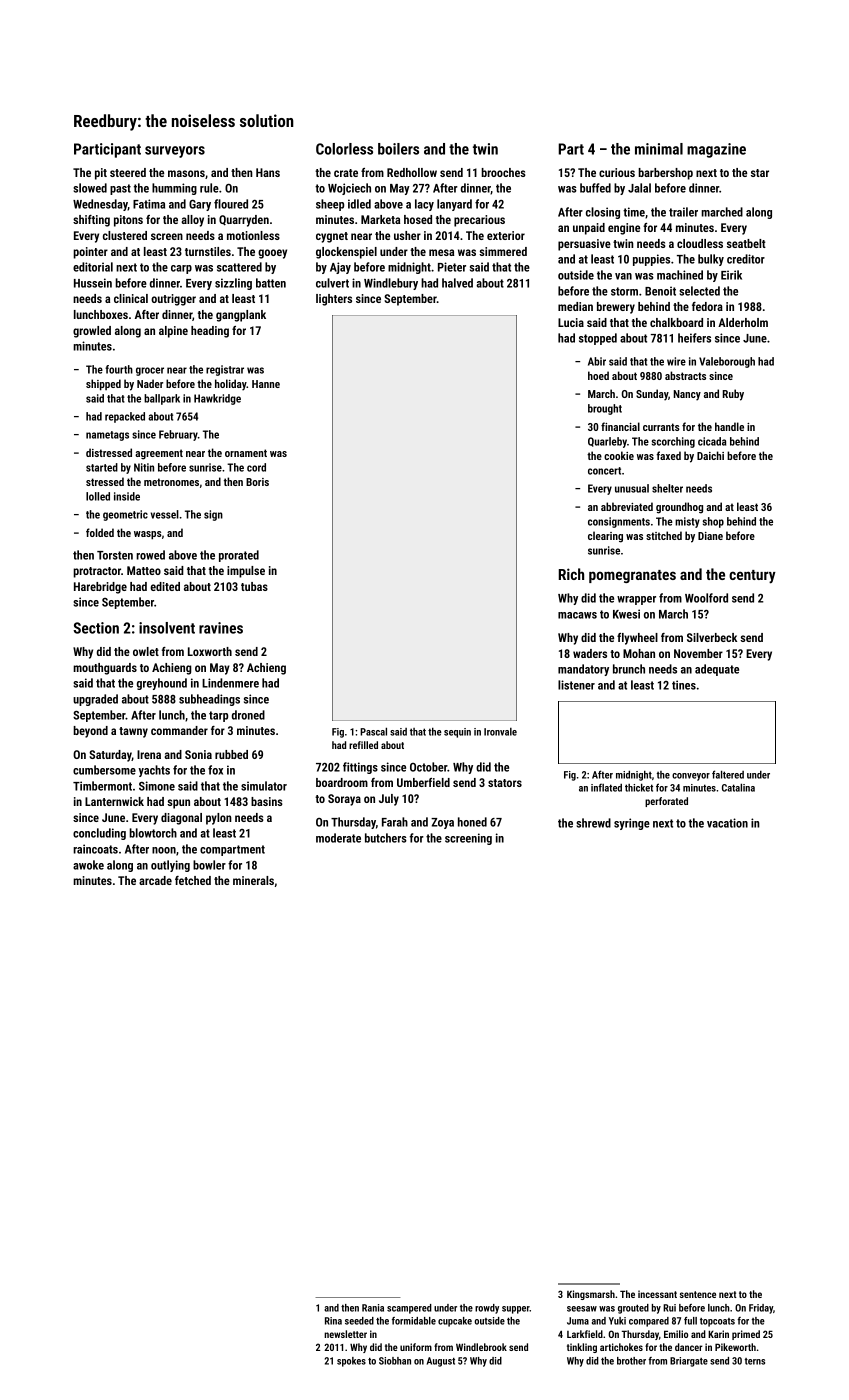  What do you see at coordinates (632, 576) in the page?
I see `pomegranates` at bounding box center [632, 576].
